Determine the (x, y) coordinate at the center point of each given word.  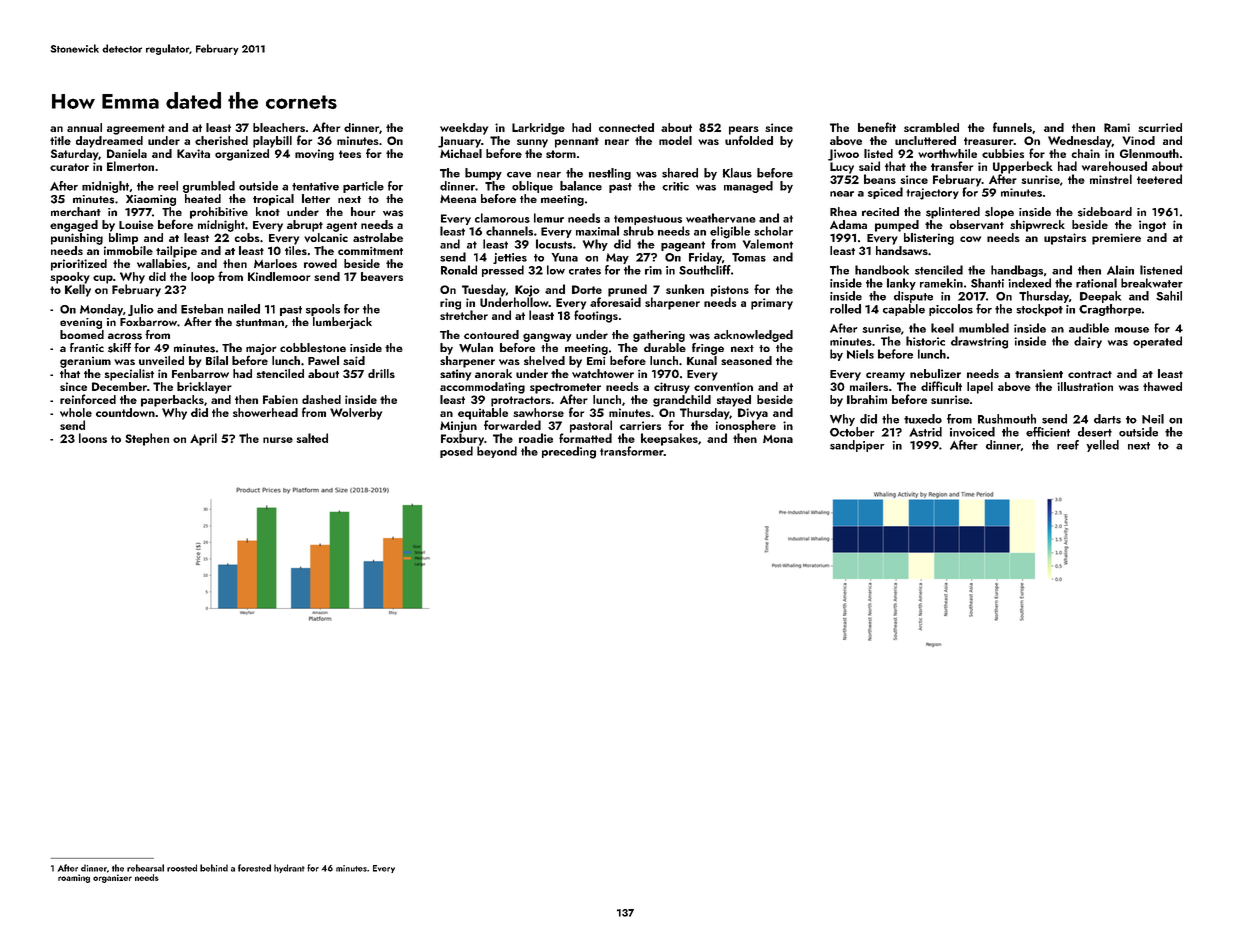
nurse (278, 440)
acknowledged (753, 336)
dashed (321, 399)
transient (1039, 373)
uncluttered (925, 140)
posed (456, 452)
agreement (136, 129)
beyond (497, 452)
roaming (74, 878)
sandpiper (857, 446)
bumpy (483, 174)
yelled (1103, 446)
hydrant (289, 868)
